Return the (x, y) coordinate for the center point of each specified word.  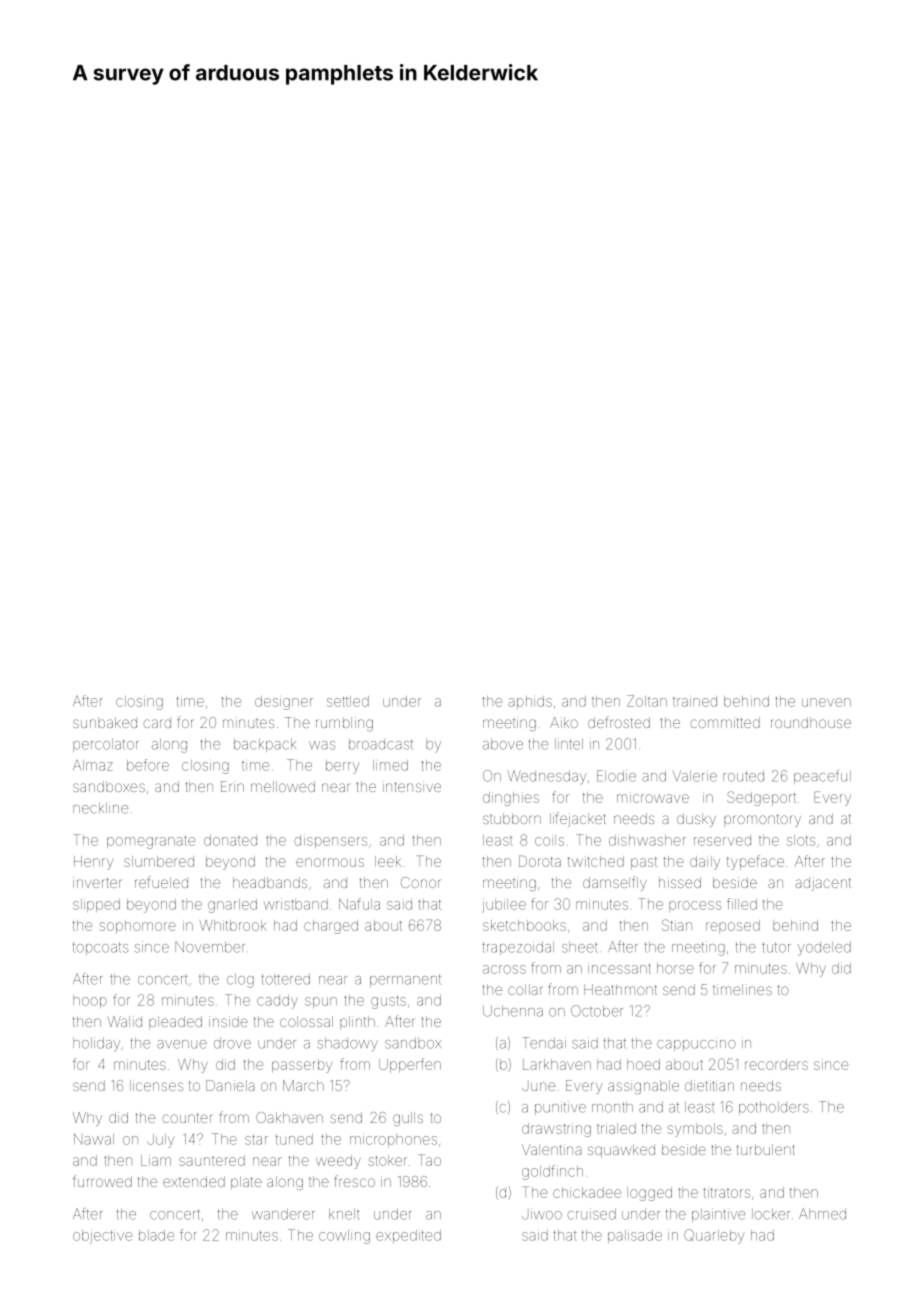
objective (102, 1237)
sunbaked (105, 722)
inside (228, 1021)
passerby (302, 1066)
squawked (621, 1151)
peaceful (822, 777)
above (503, 744)
